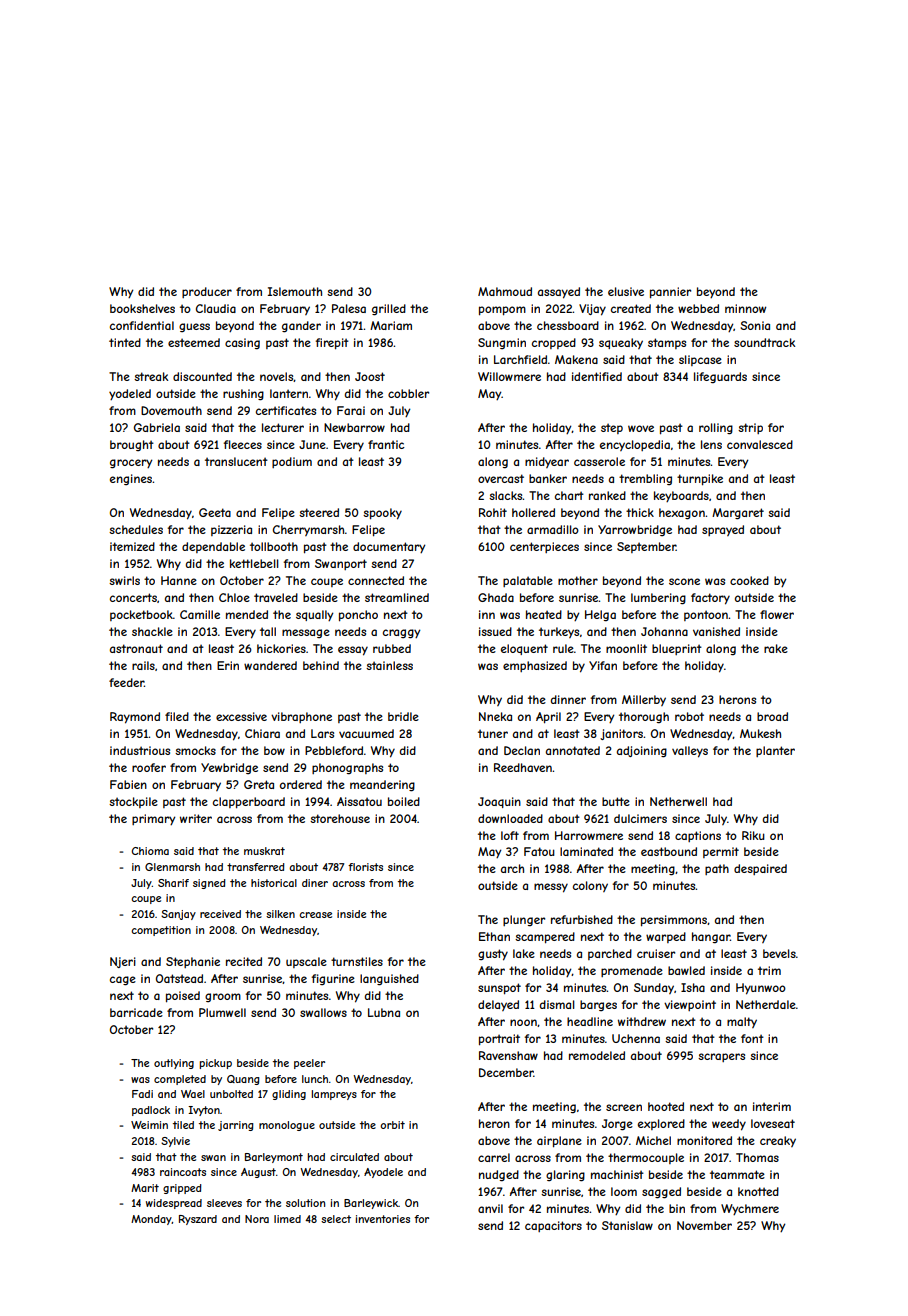 The height and width of the page is (1316, 908). What do you see at coordinates (758, 1191) in the page?
I see `knotted` at bounding box center [758, 1191].
